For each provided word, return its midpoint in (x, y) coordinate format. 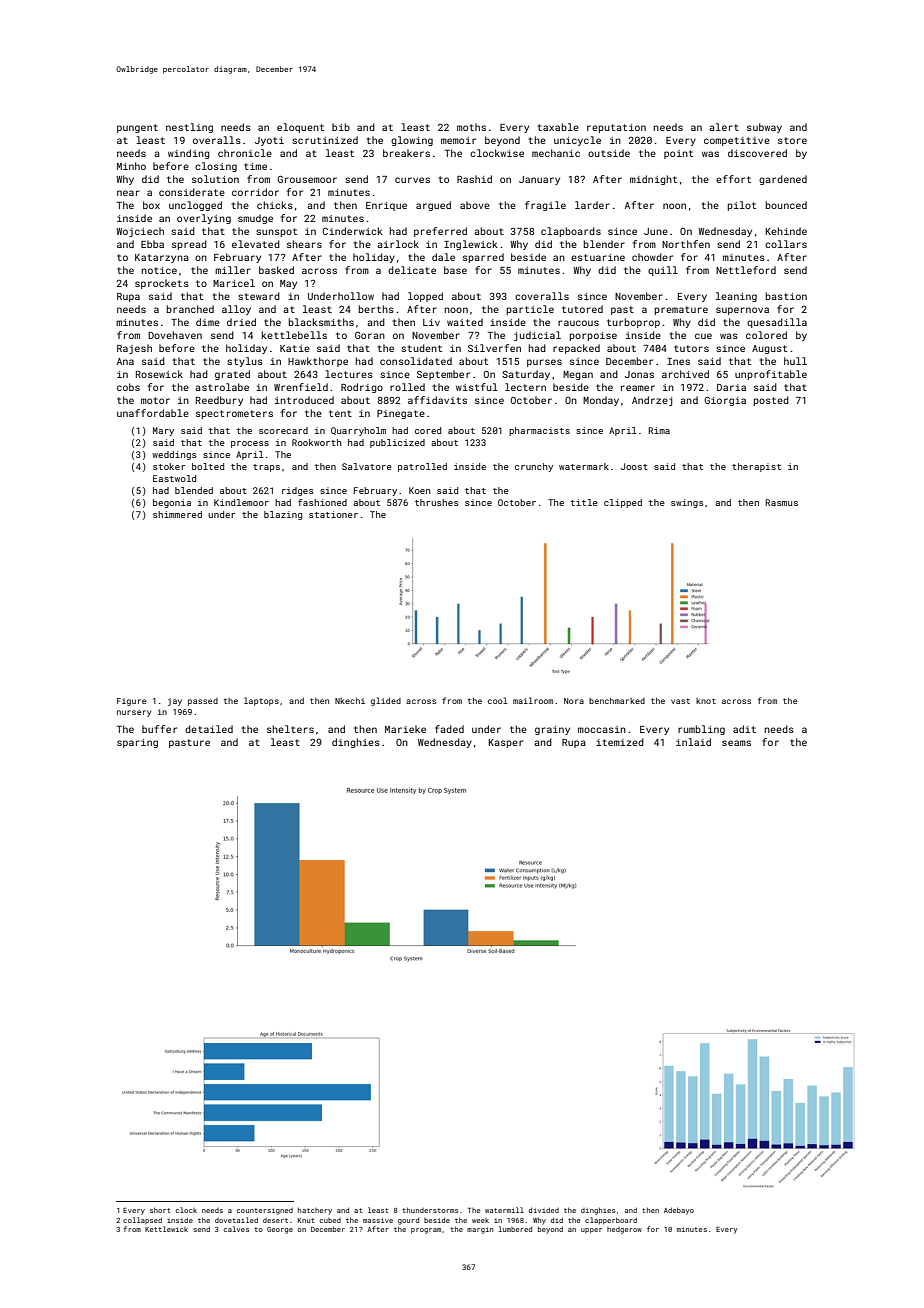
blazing (283, 515)
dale (443, 257)
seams (736, 743)
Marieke (405, 729)
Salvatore (367, 466)
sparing (137, 743)
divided (544, 1210)
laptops (261, 701)
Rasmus (781, 502)
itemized (620, 742)
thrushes (437, 502)
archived (685, 374)
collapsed (142, 1220)
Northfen (686, 244)
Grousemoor (307, 179)
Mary (163, 431)
